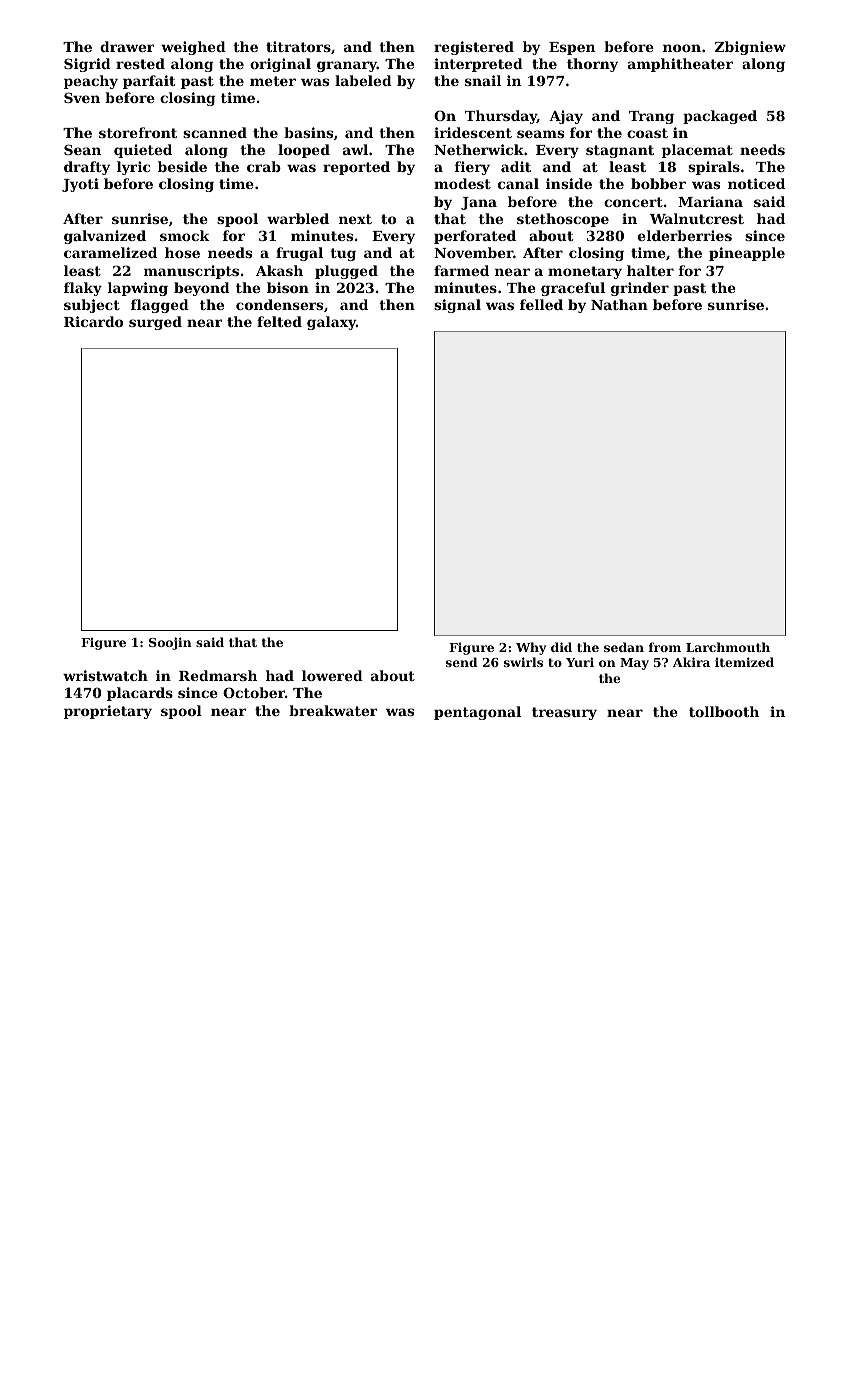  I want to click on October, so click(254, 692).
